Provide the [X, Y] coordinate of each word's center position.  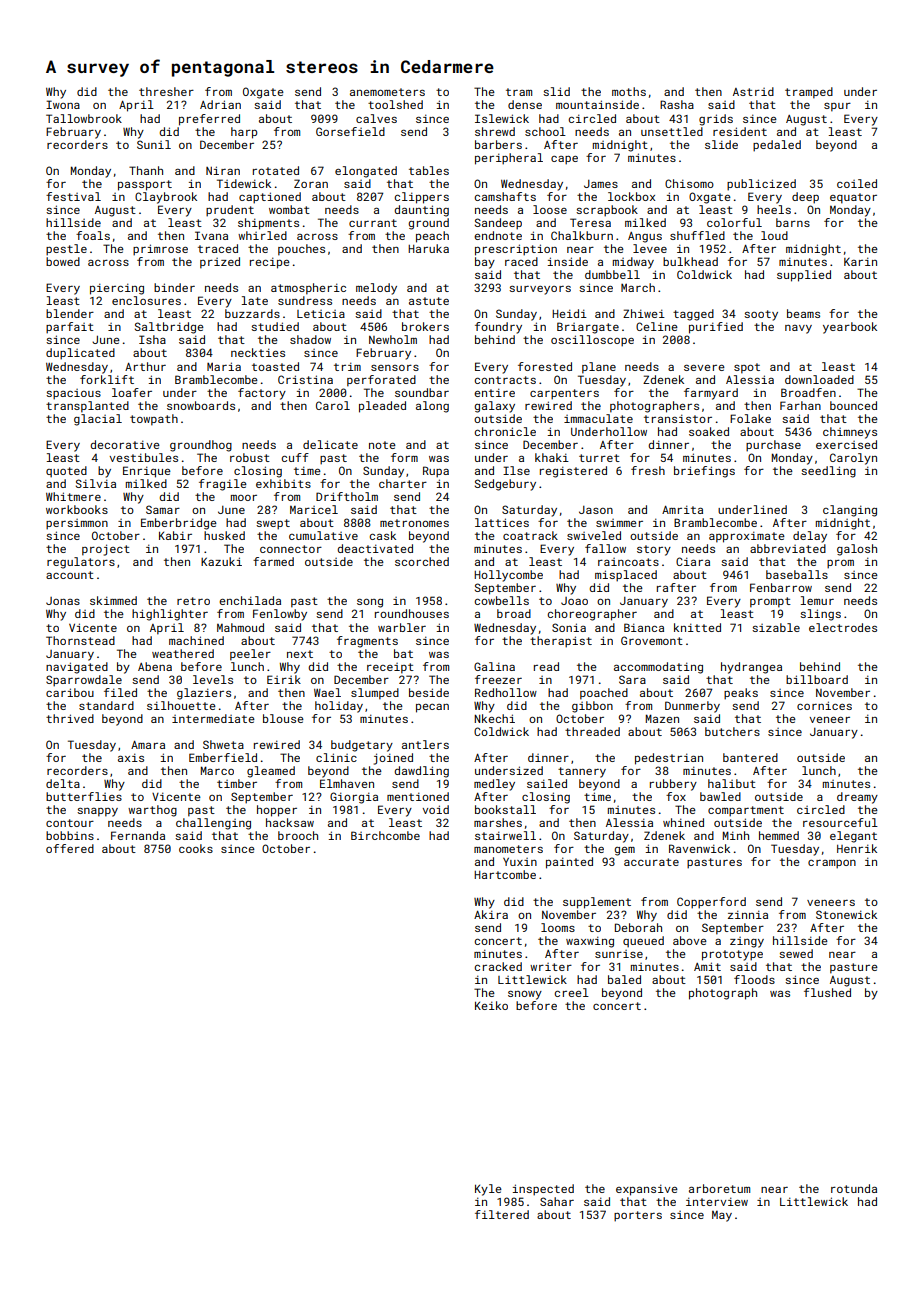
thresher [166, 91]
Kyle [488, 1190]
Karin [860, 261]
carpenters [564, 394]
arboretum [719, 1188]
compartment [746, 811]
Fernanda [138, 835]
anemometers [387, 92]
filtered [502, 1214]
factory [262, 394]
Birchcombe [385, 835]
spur [837, 107]
